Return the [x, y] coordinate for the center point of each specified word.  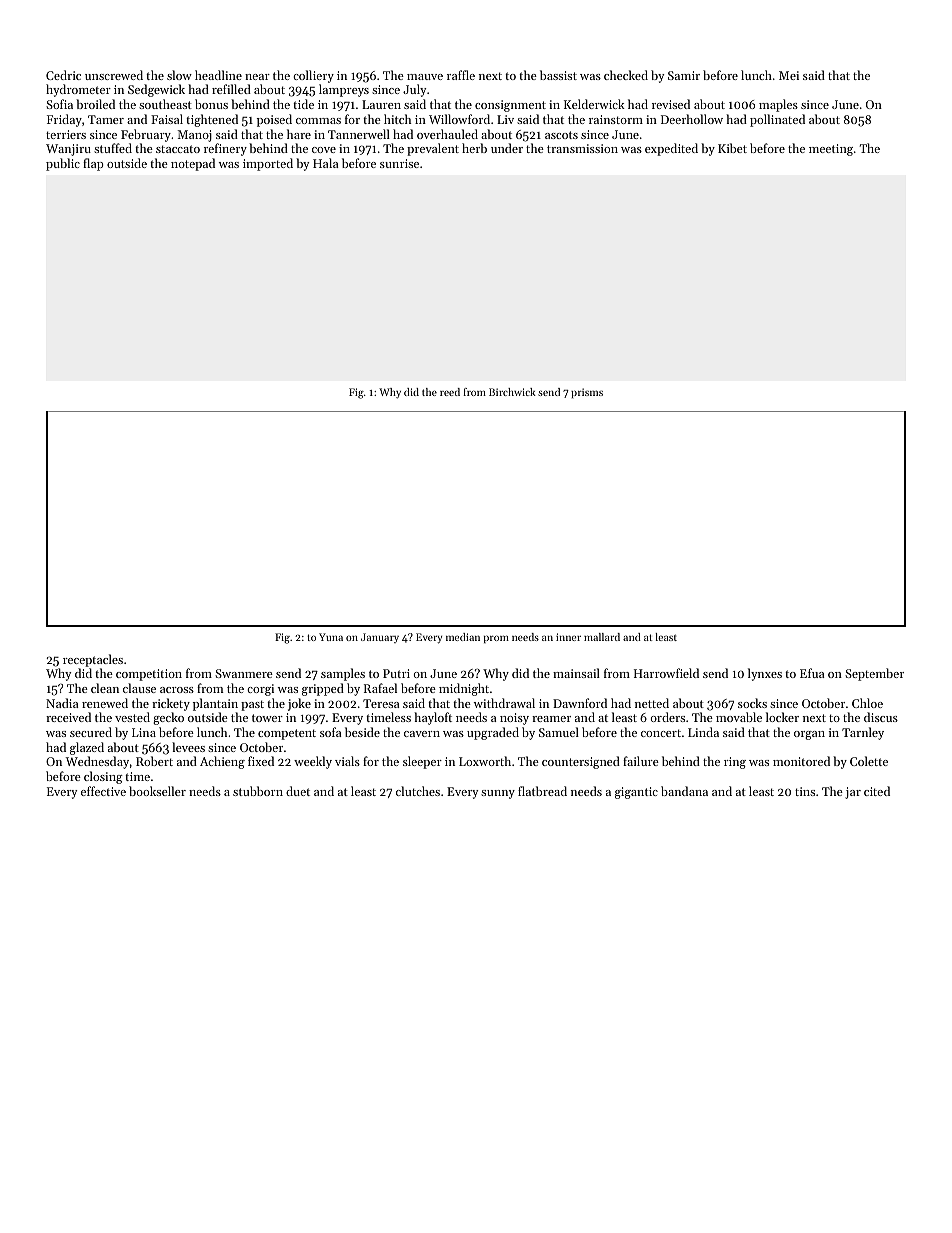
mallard [602, 637]
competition [149, 675]
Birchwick [512, 392]
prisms [587, 393]
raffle [461, 75]
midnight [464, 689]
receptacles [93, 660]
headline [218, 75]
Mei [789, 75]
